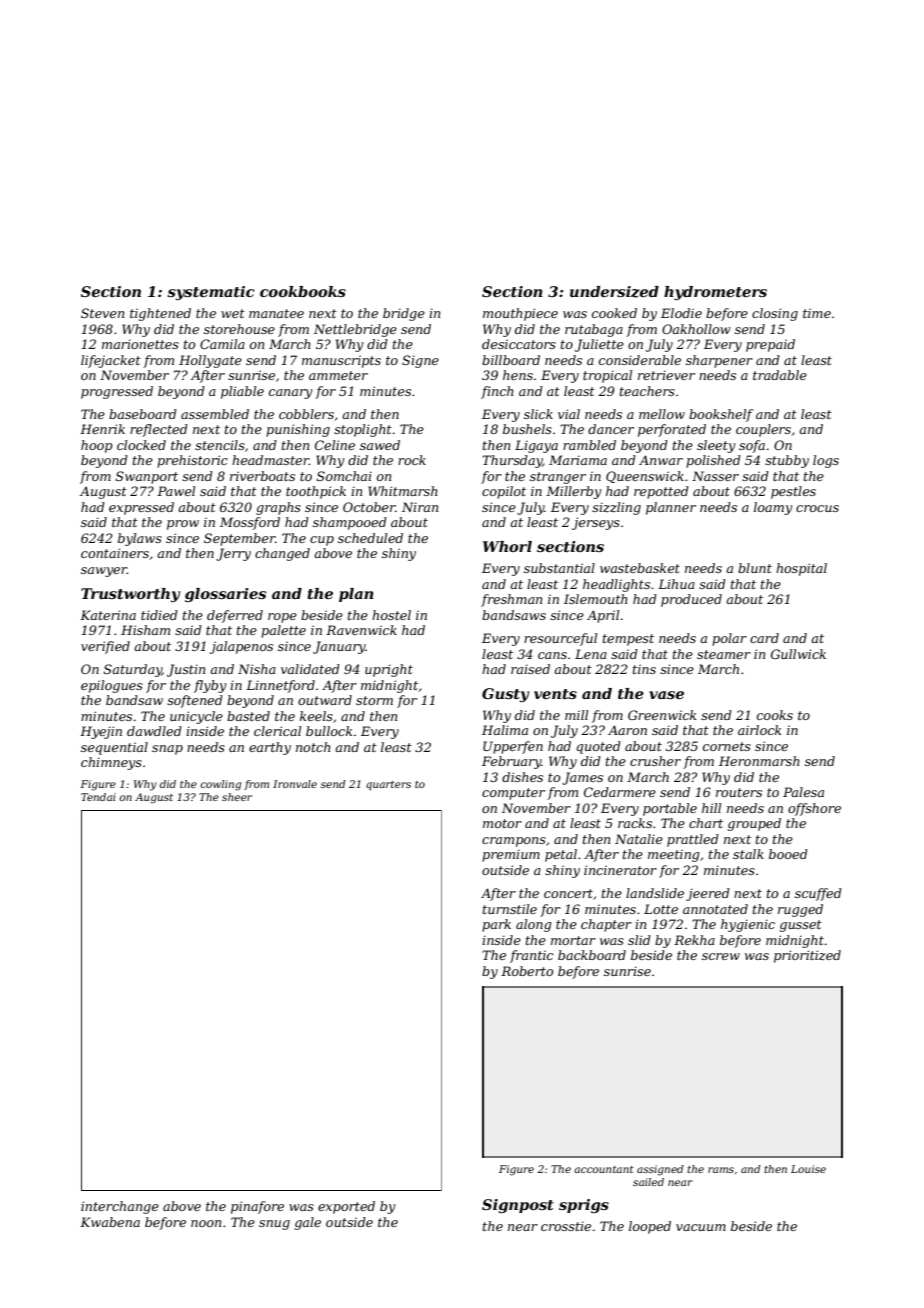 The height and width of the image is (1308, 924). I want to click on epilogues, so click(112, 686).
